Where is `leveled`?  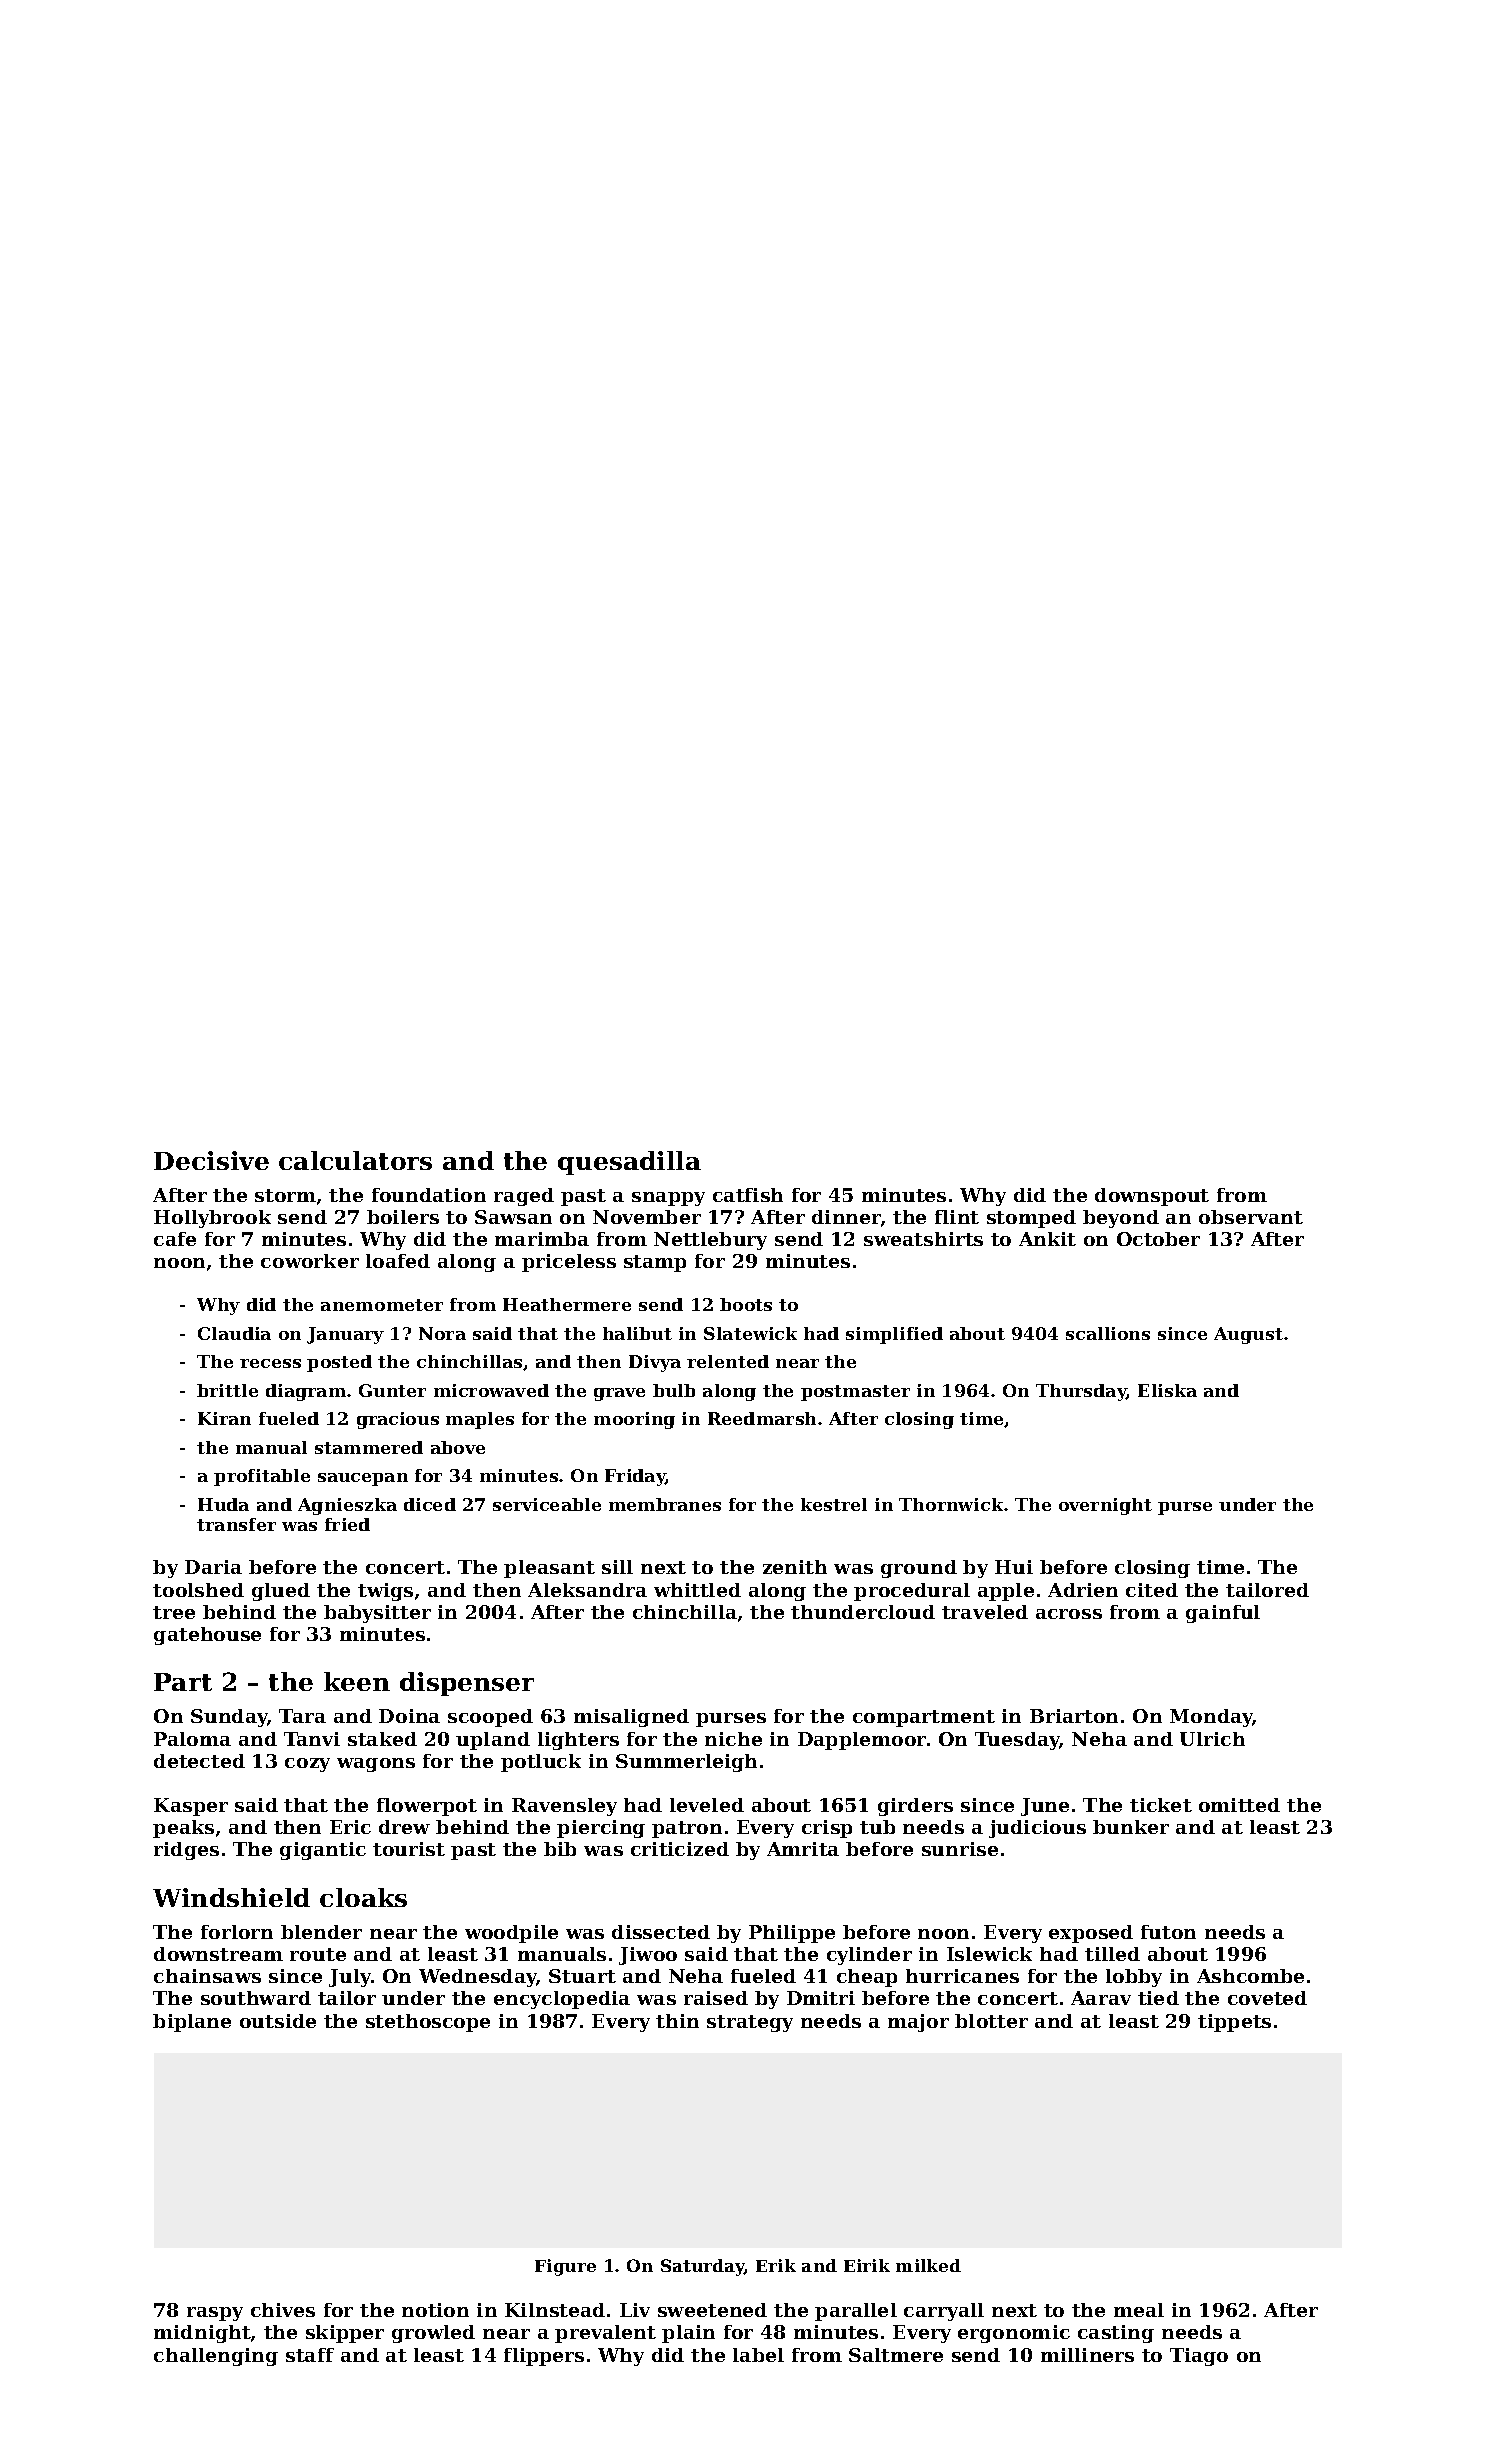 leveled is located at coordinates (707, 1805).
